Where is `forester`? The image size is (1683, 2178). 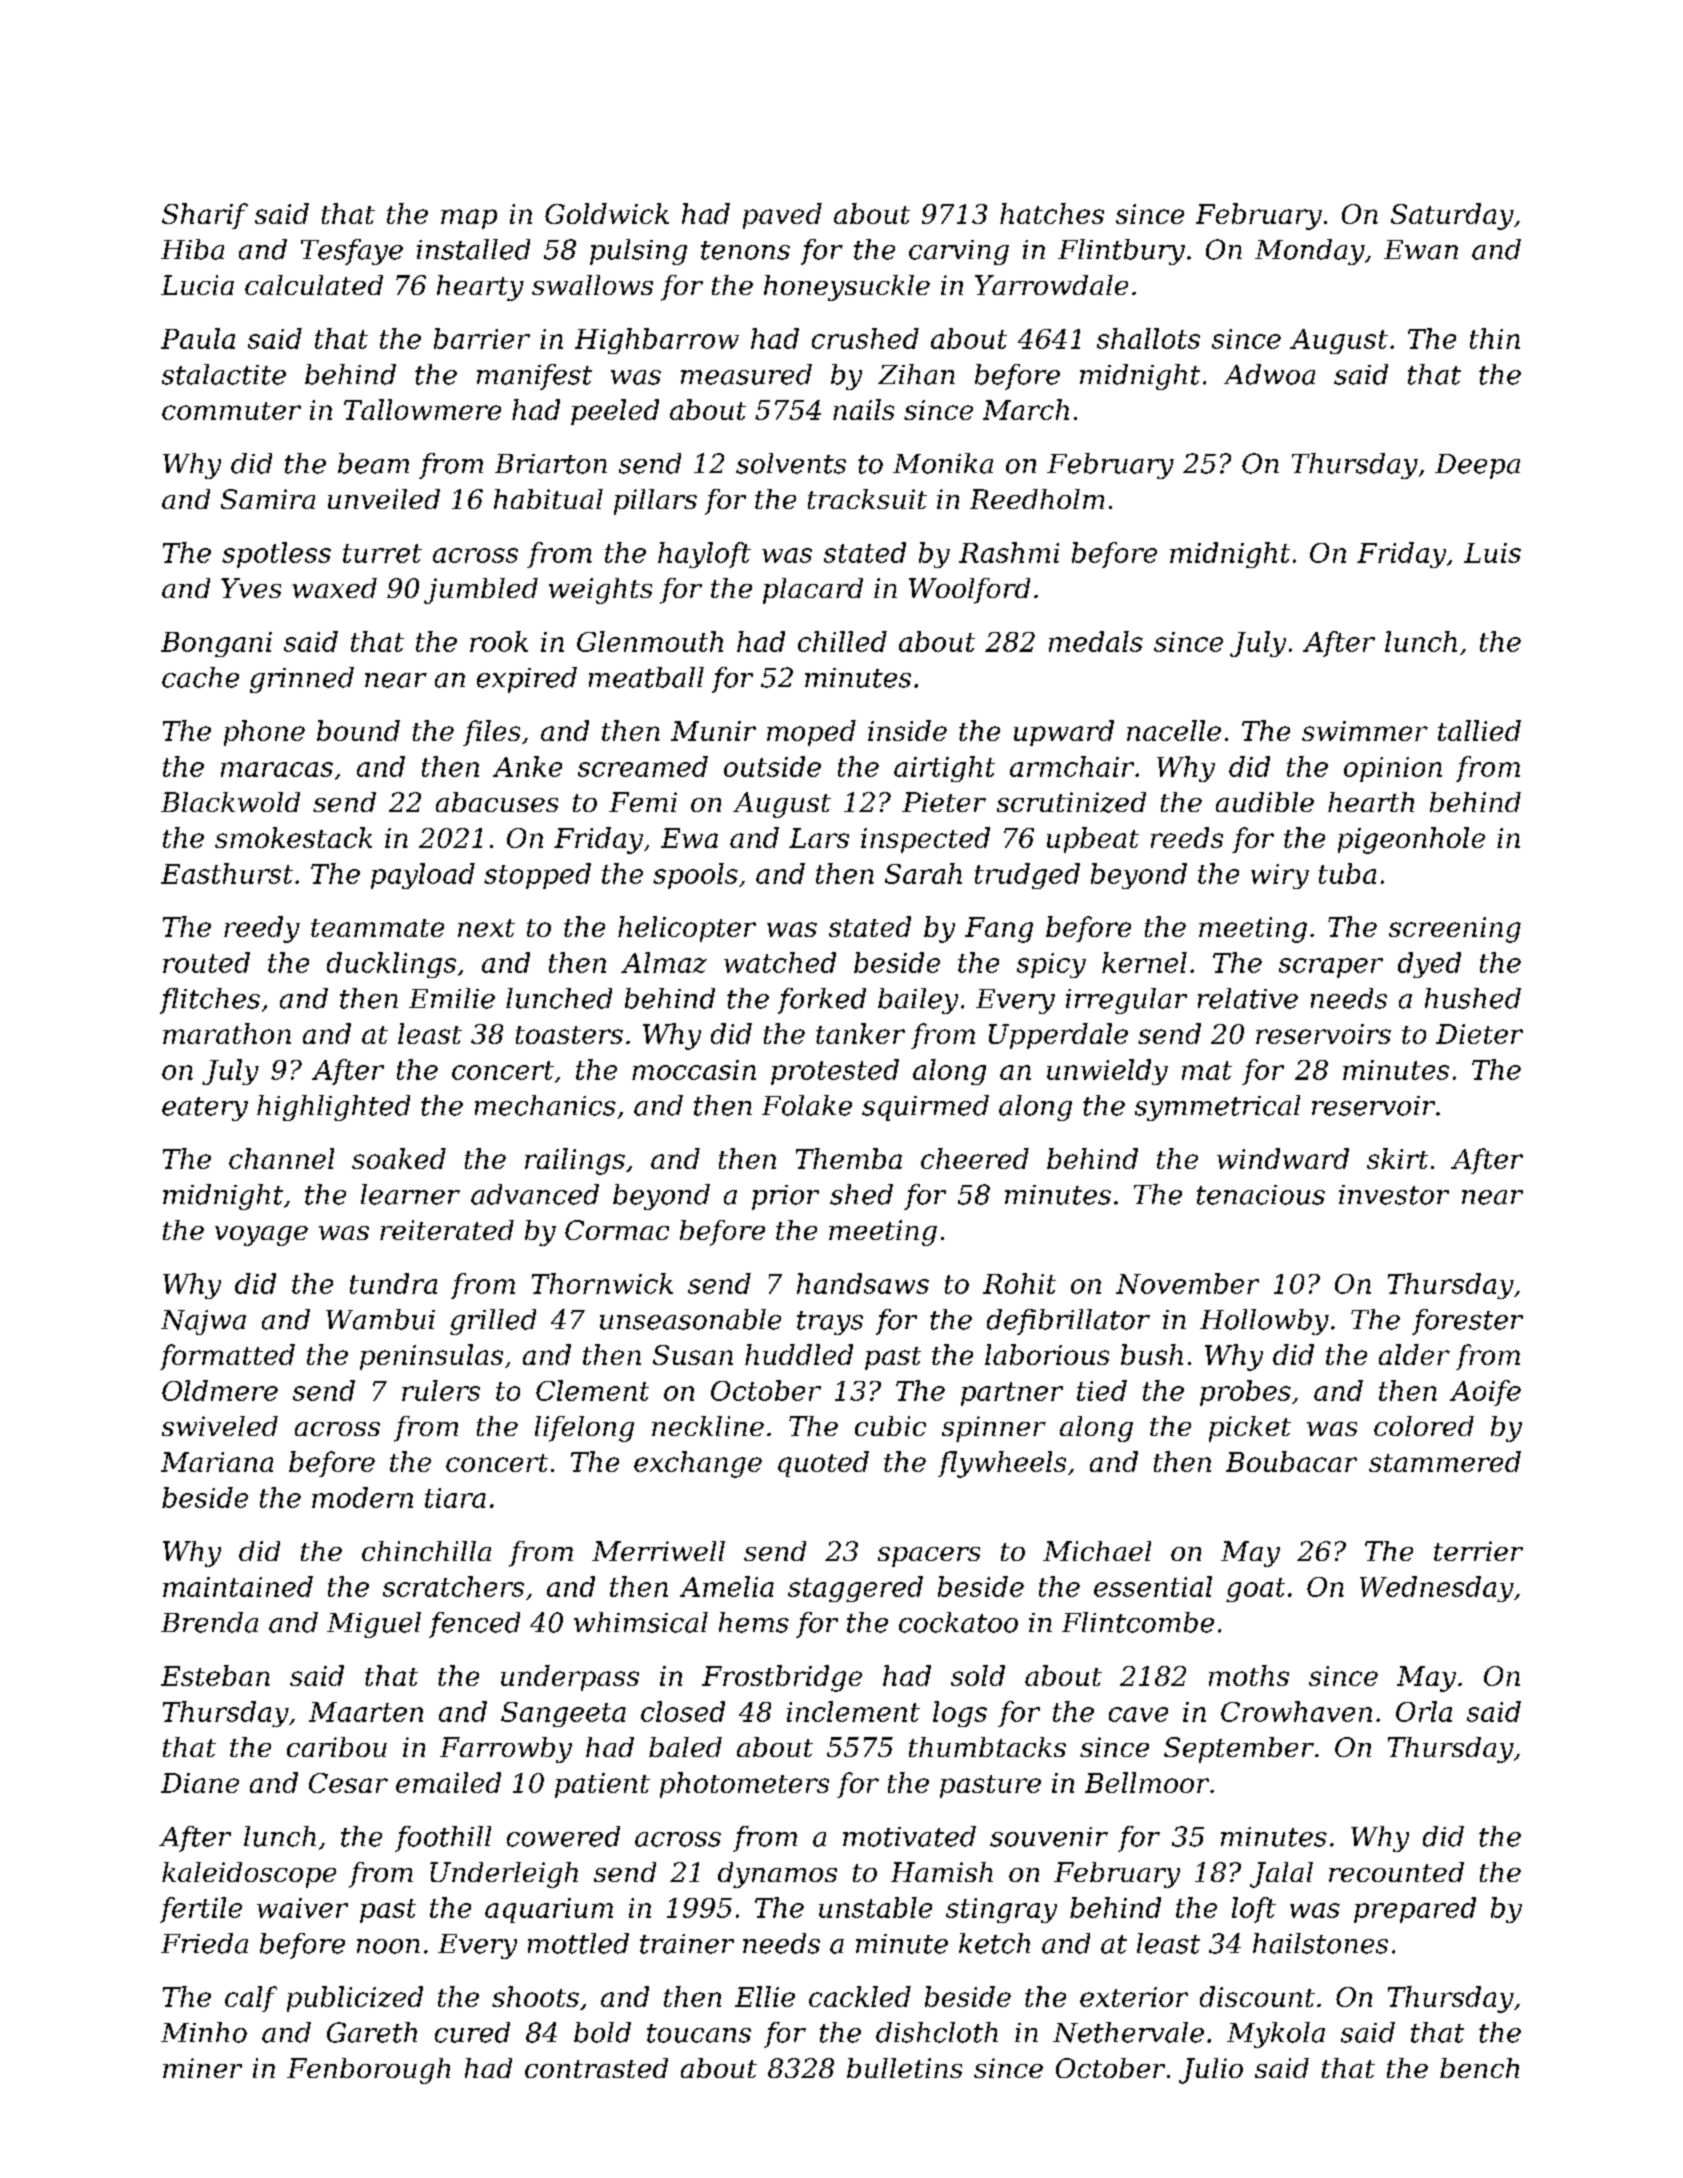 forester is located at coordinates (1467, 1322).
